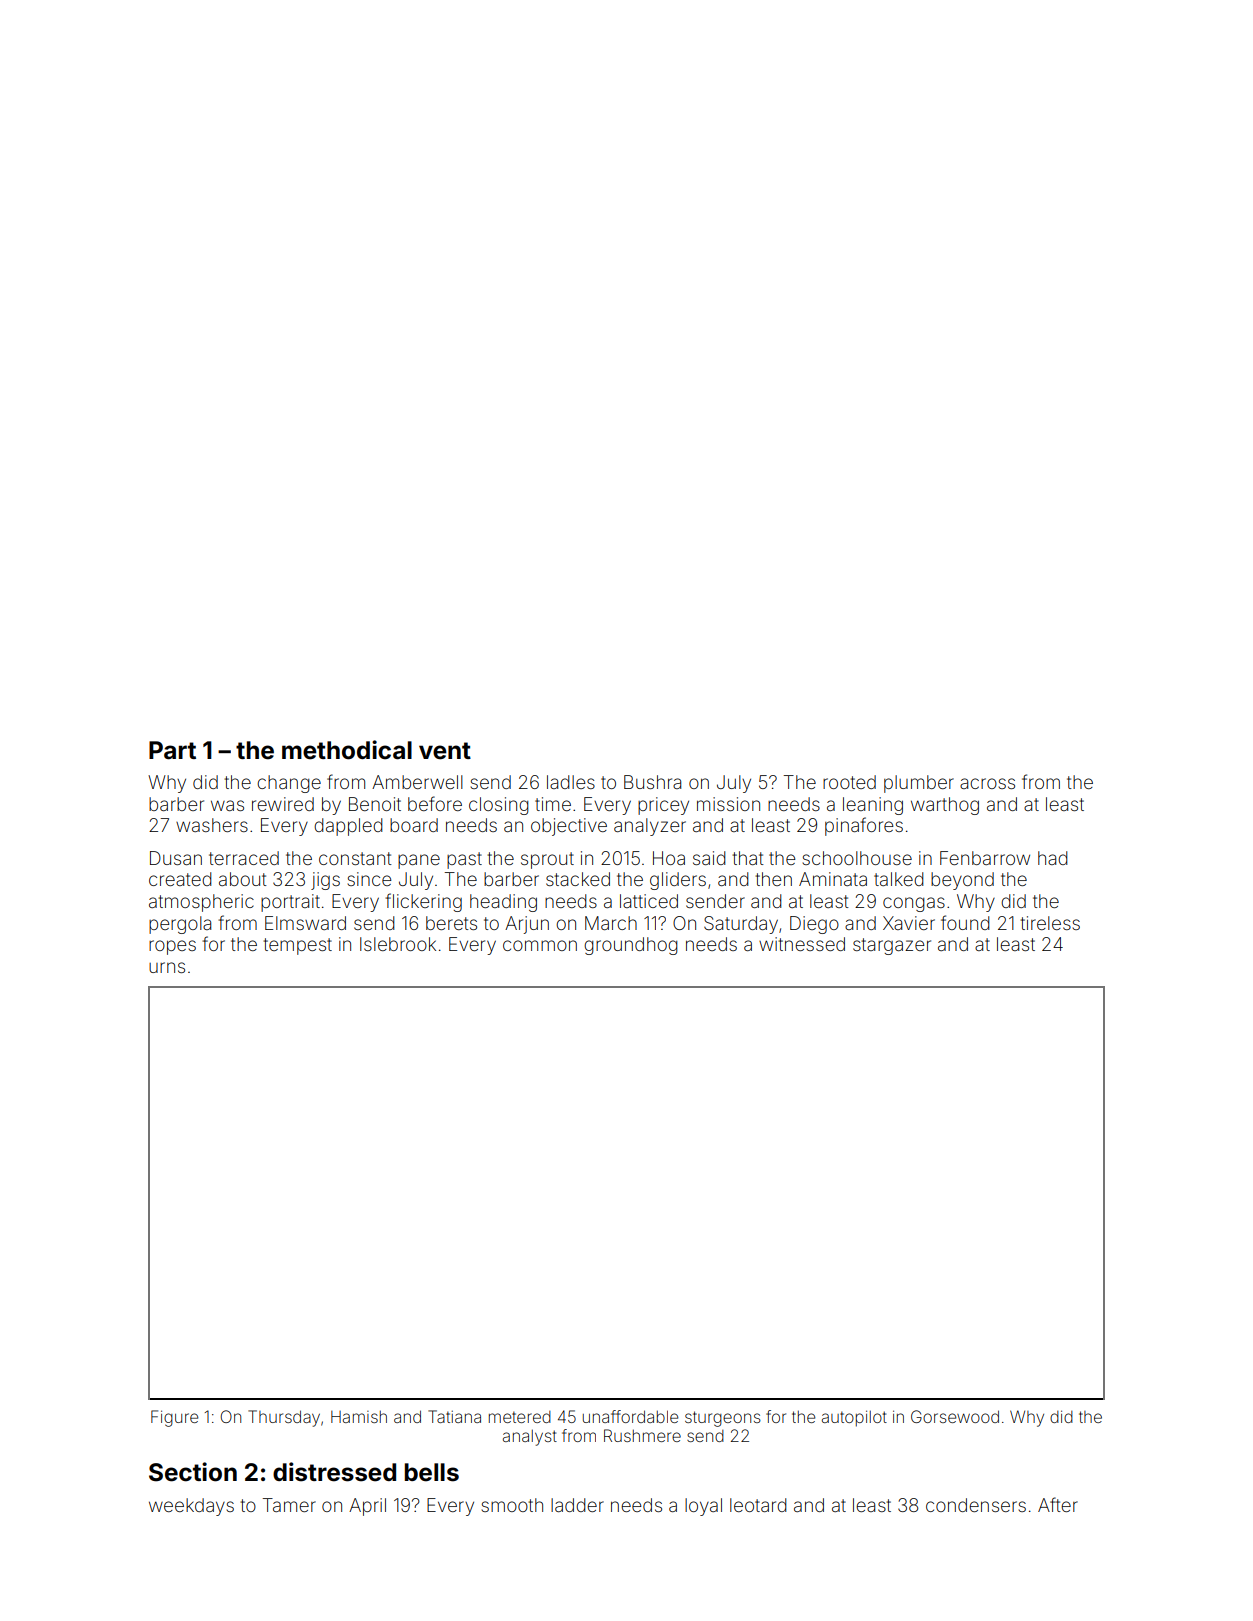 The width and height of the image is (1253, 1621). What do you see at coordinates (334, 1472) in the image?
I see `distressed` at bounding box center [334, 1472].
